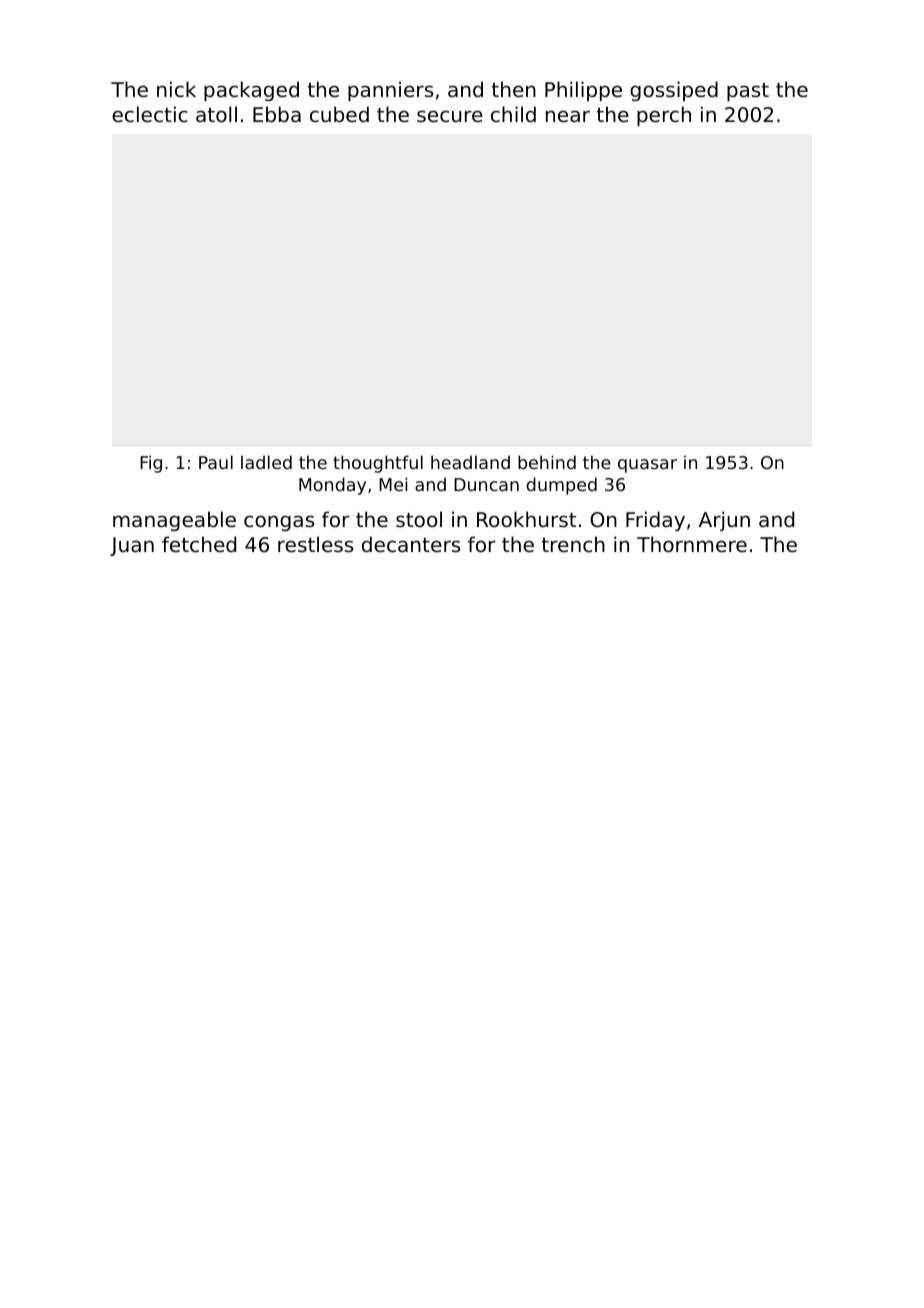  I want to click on past, so click(748, 92).
